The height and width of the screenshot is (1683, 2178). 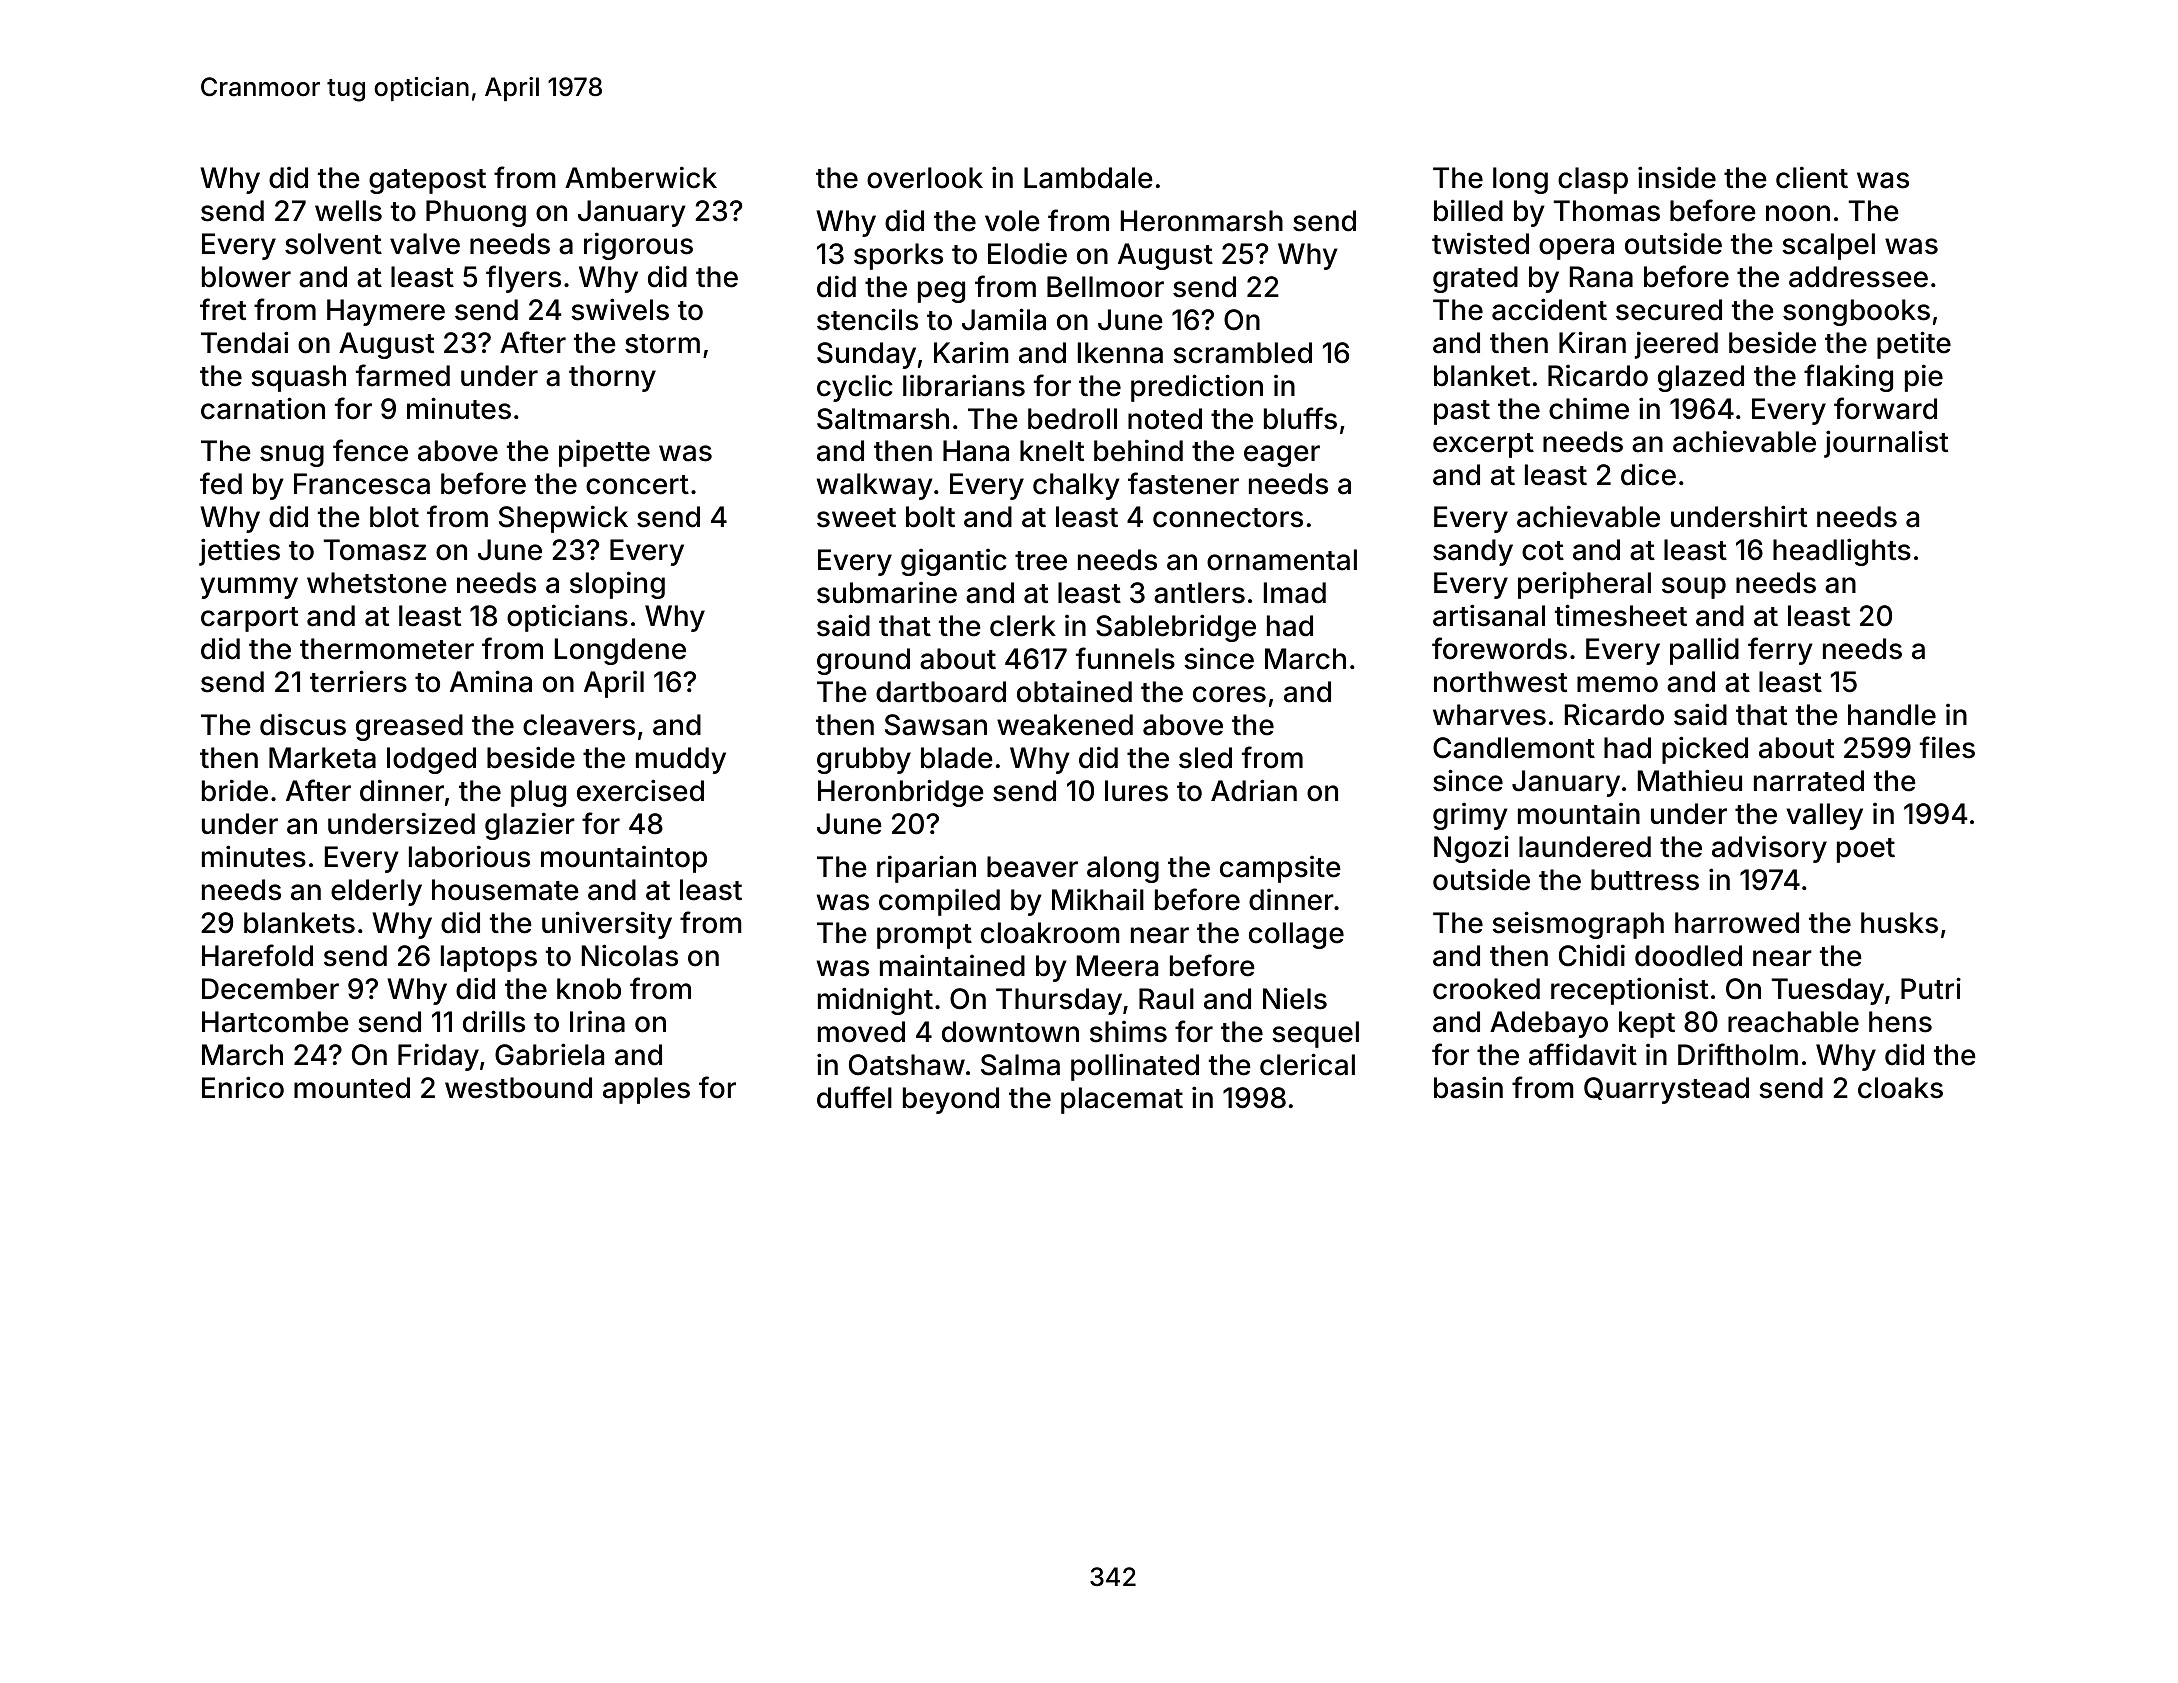 What do you see at coordinates (1122, 1100) in the screenshot?
I see `placemat` at bounding box center [1122, 1100].
